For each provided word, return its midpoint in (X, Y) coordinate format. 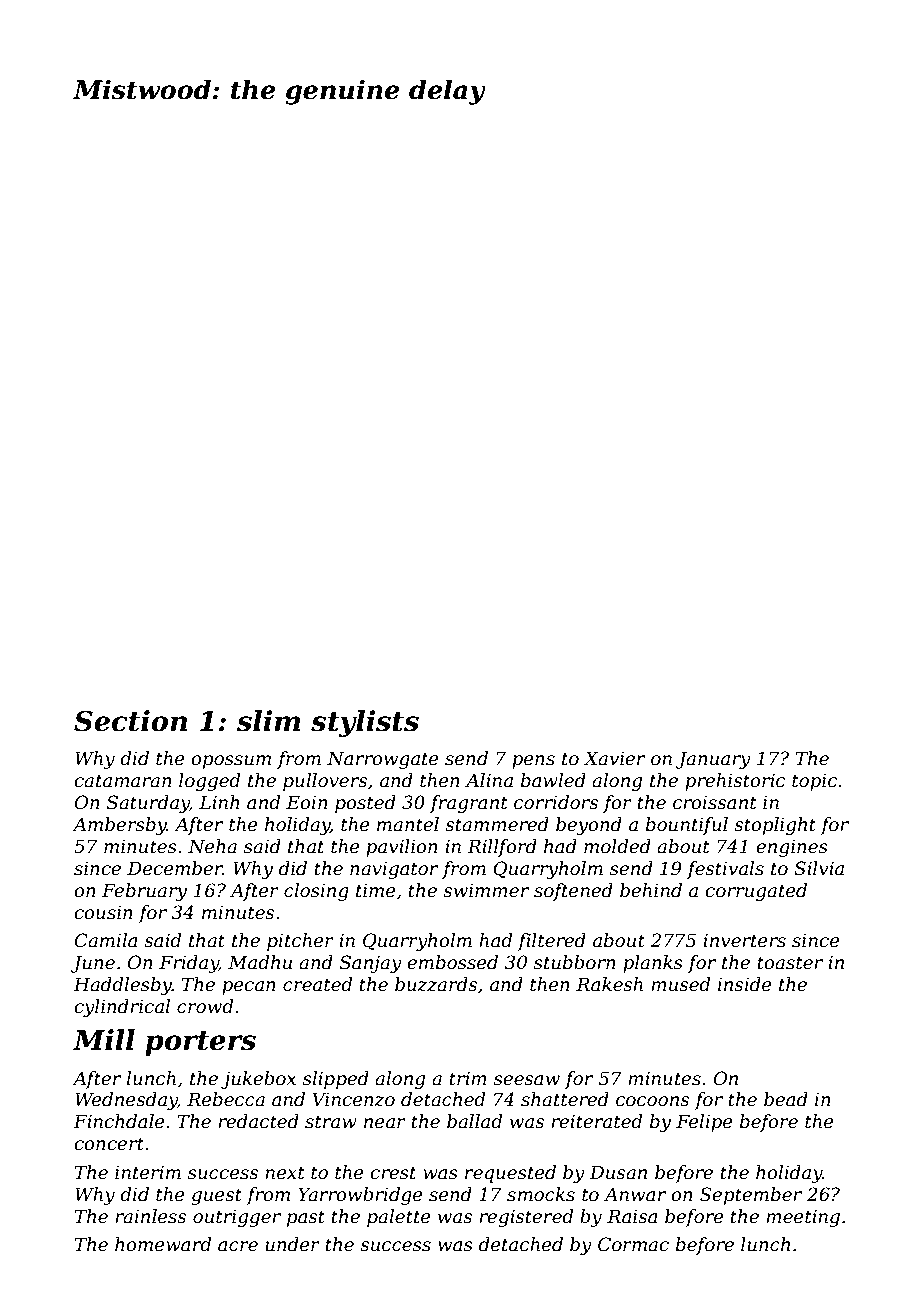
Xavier (614, 758)
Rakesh (609, 984)
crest (393, 1173)
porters (200, 1043)
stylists (365, 723)
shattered (565, 1099)
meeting (803, 1218)
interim (148, 1172)
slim (268, 721)
